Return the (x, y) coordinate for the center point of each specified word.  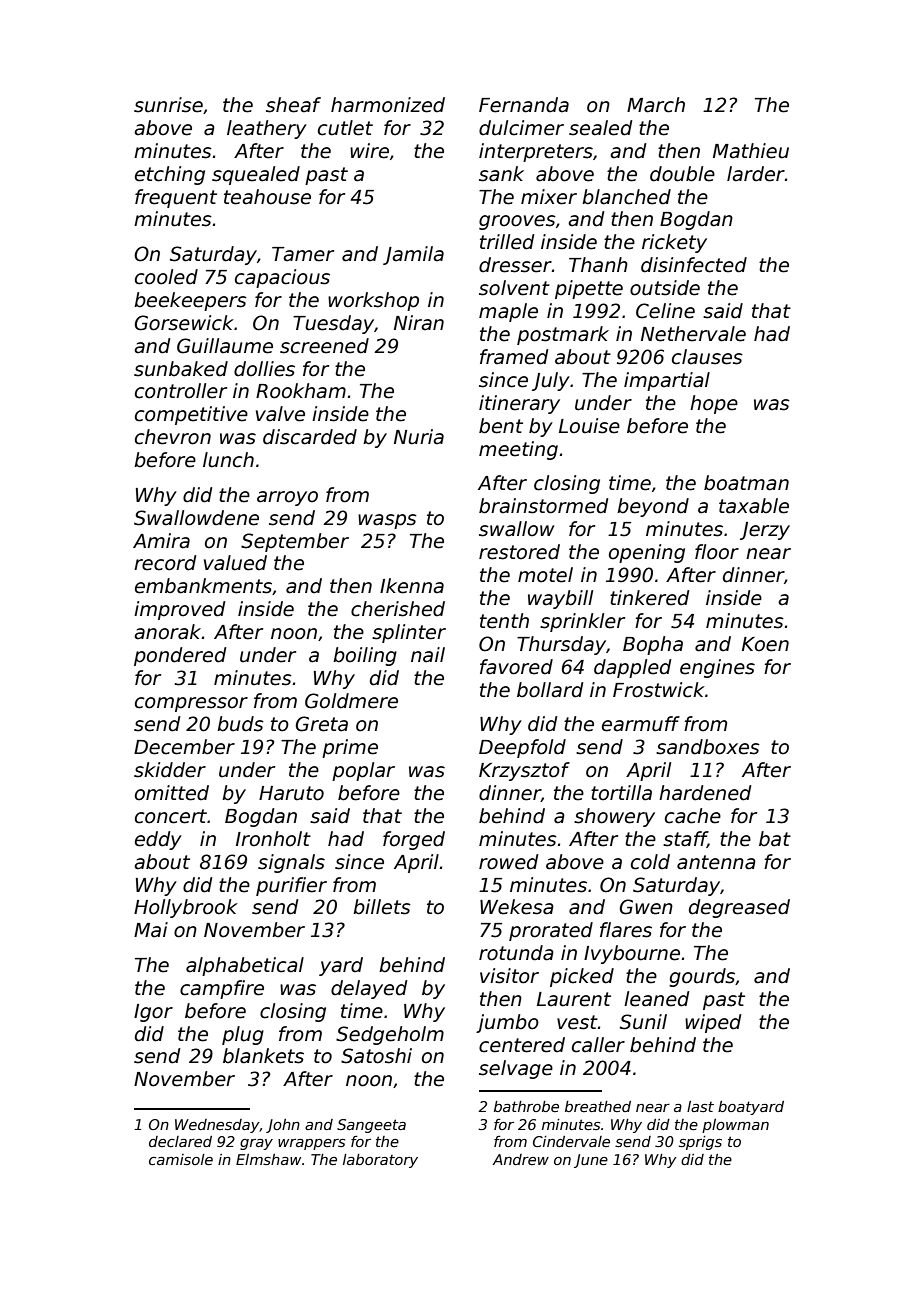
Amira (161, 541)
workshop (373, 301)
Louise (589, 426)
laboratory (380, 1161)
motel (545, 575)
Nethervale (693, 334)
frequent (176, 198)
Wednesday (217, 1126)
